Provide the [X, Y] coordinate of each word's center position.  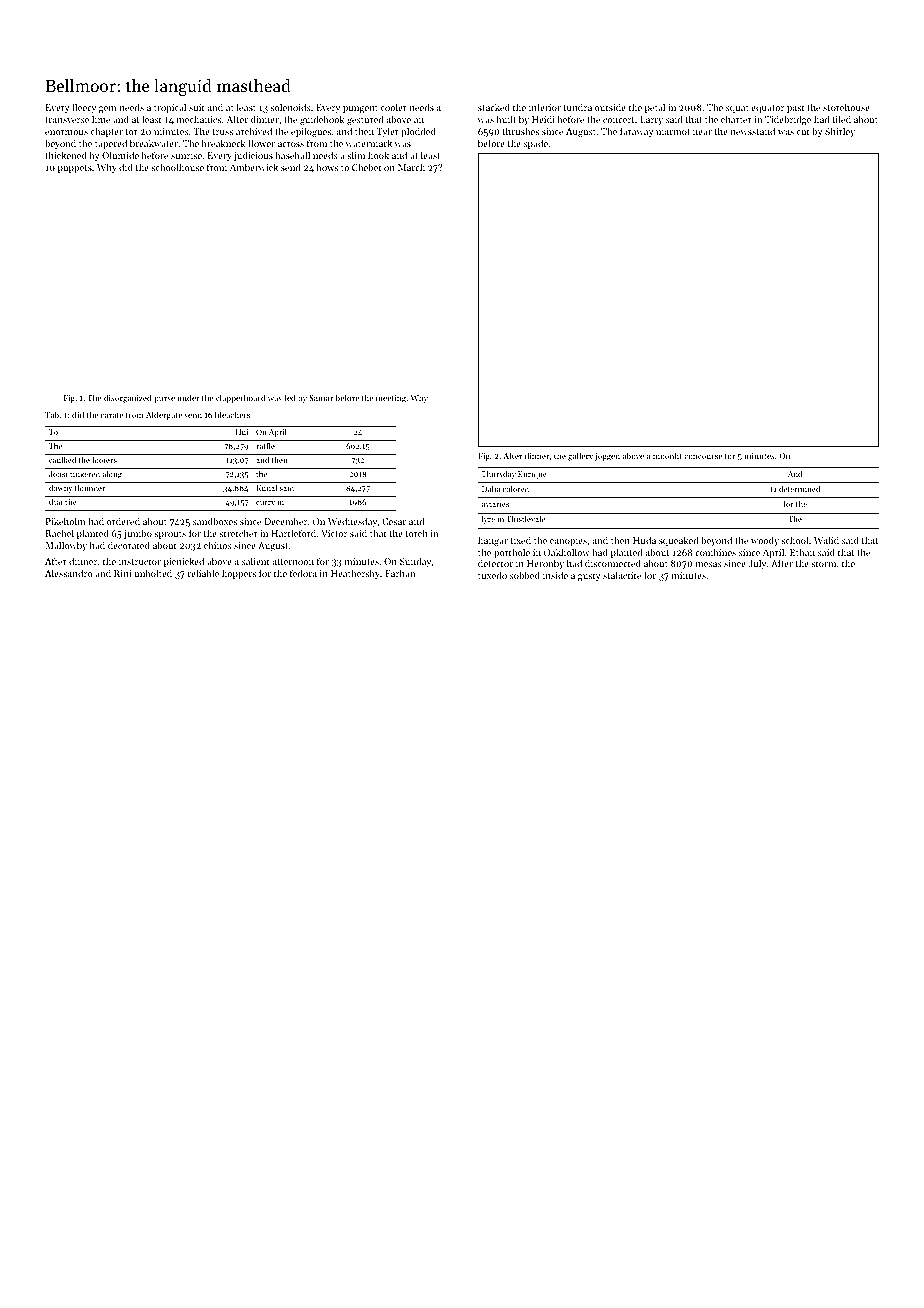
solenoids [290, 107]
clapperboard [240, 398]
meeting [391, 399]
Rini [123, 573]
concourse [703, 457]
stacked [494, 107]
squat [737, 109]
